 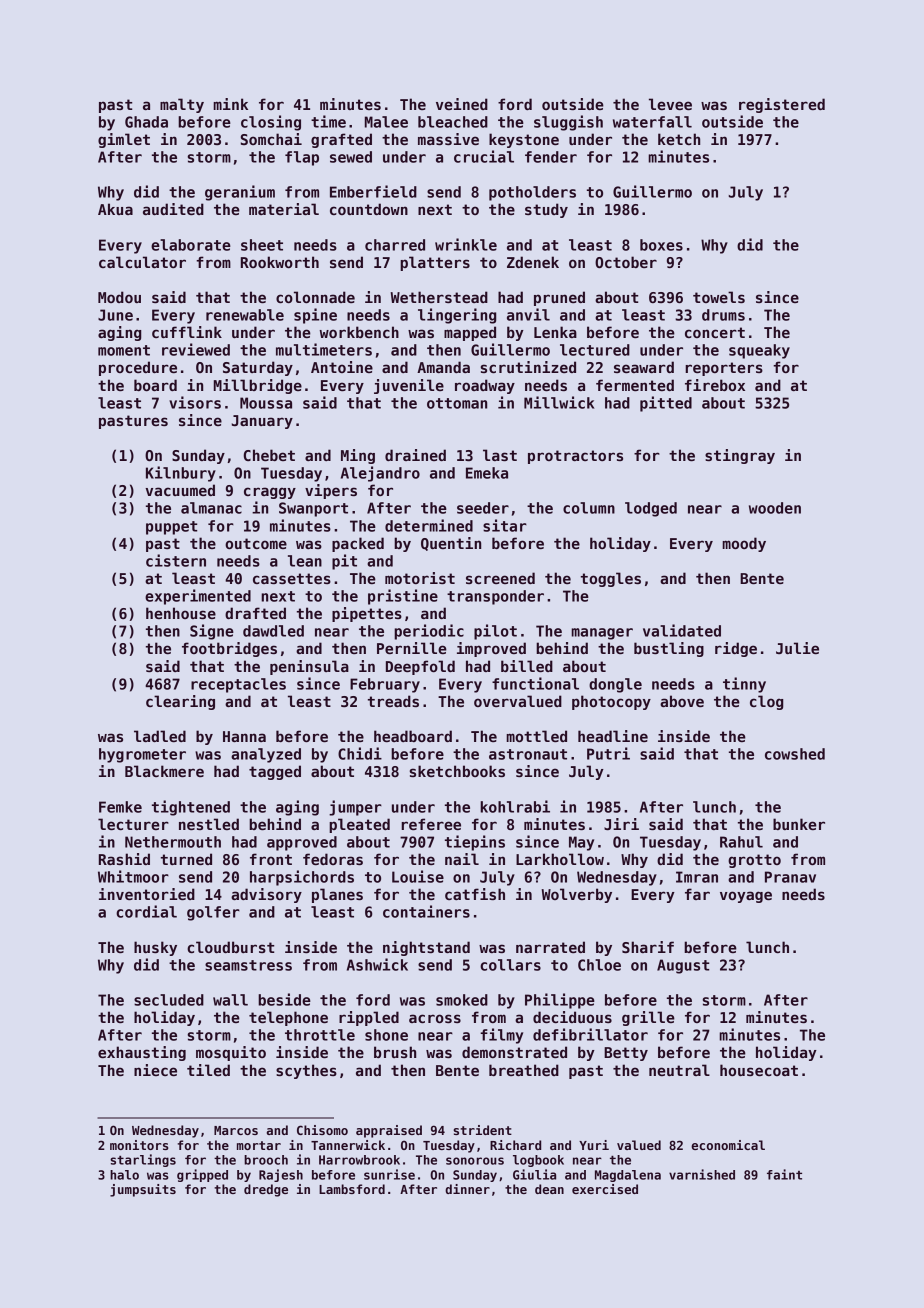 What do you see at coordinates (146, 122) in the image?
I see `Ghada` at bounding box center [146, 122].
